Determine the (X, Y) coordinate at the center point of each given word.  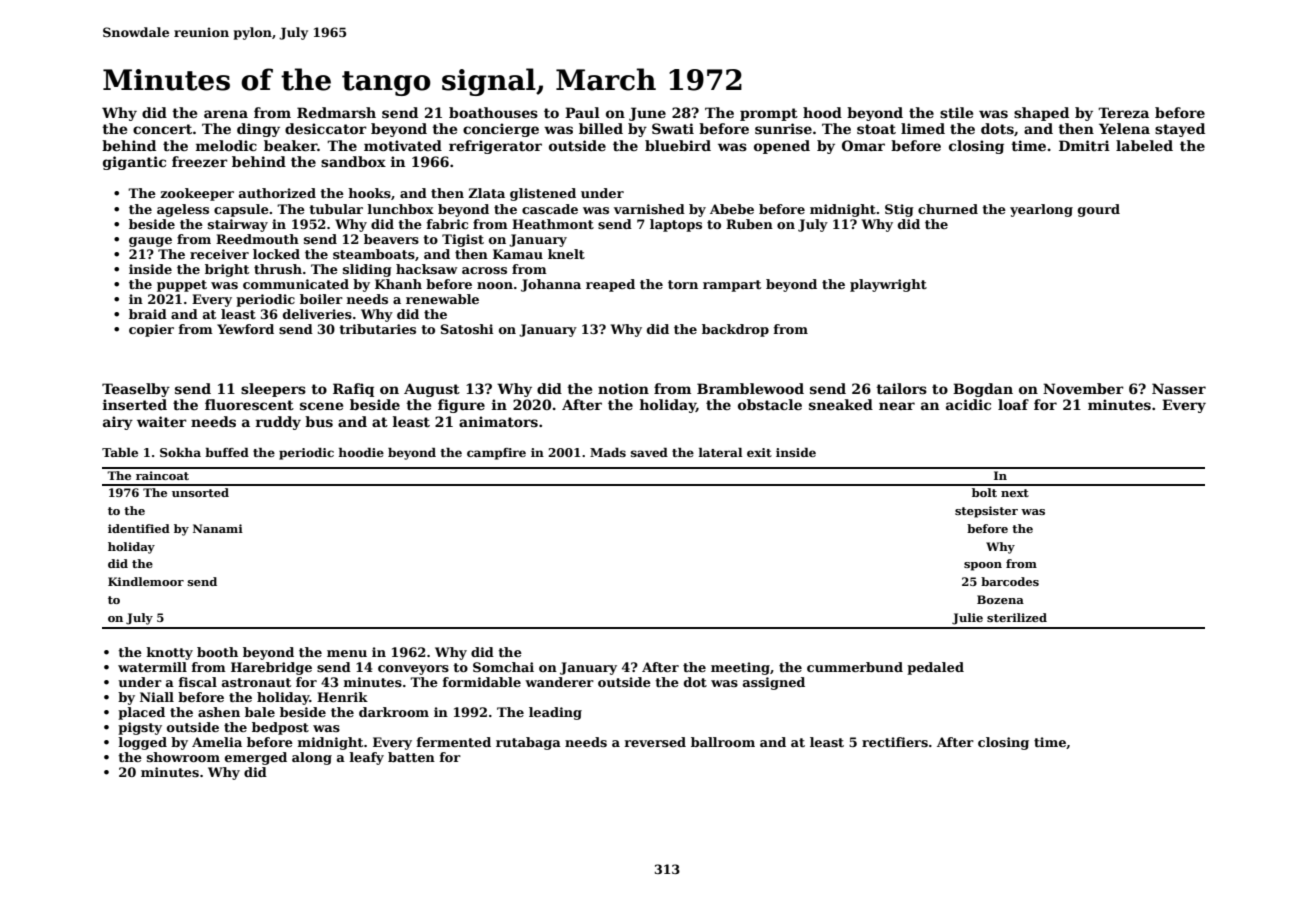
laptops (676, 225)
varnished (649, 209)
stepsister (986, 512)
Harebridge (271, 668)
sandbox (353, 161)
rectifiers (895, 742)
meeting (740, 668)
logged (142, 743)
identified (139, 528)
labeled (1144, 145)
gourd (1099, 210)
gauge (150, 242)
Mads (608, 452)
